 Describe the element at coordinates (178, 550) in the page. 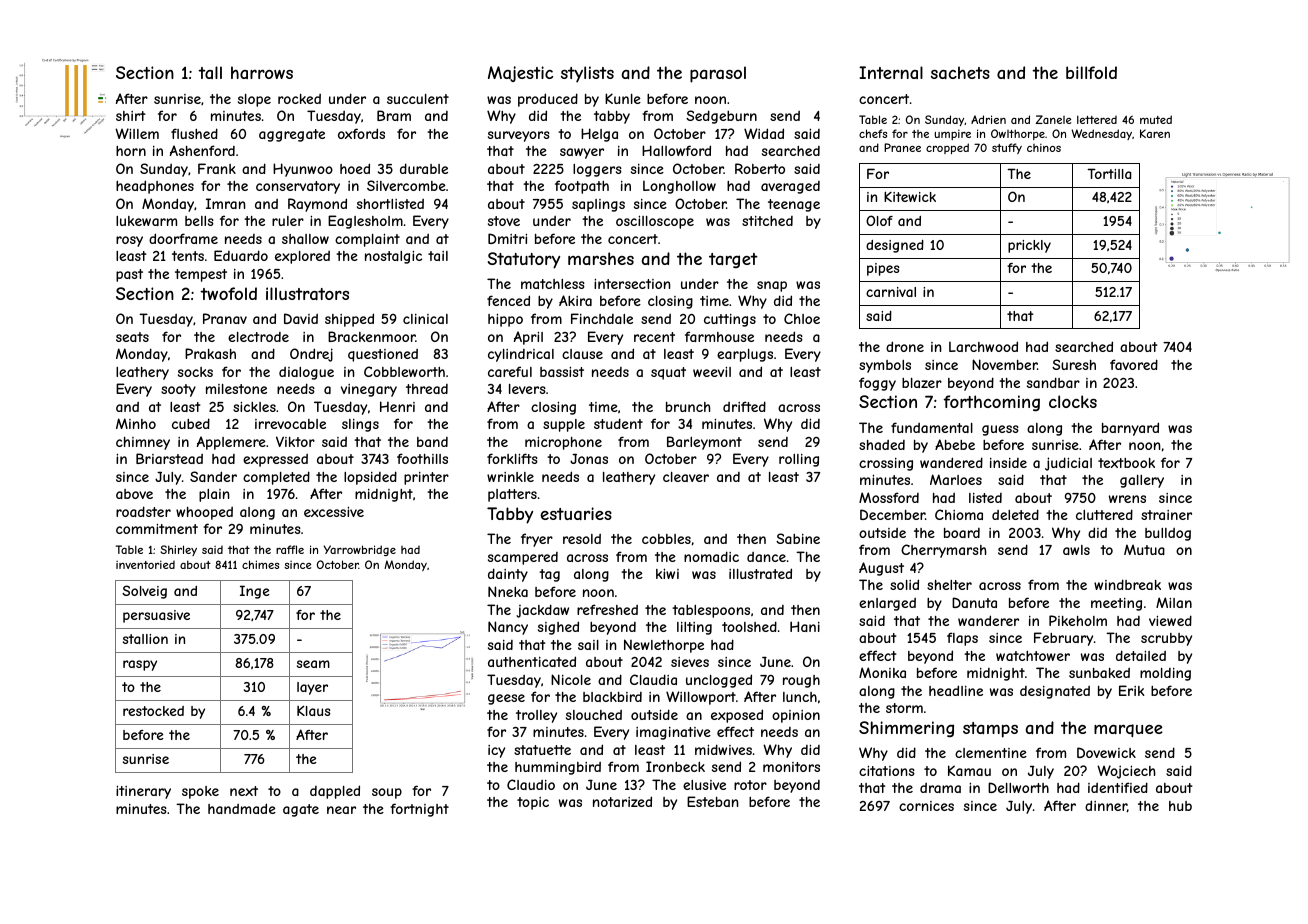

I see `Shirley` at that location.
